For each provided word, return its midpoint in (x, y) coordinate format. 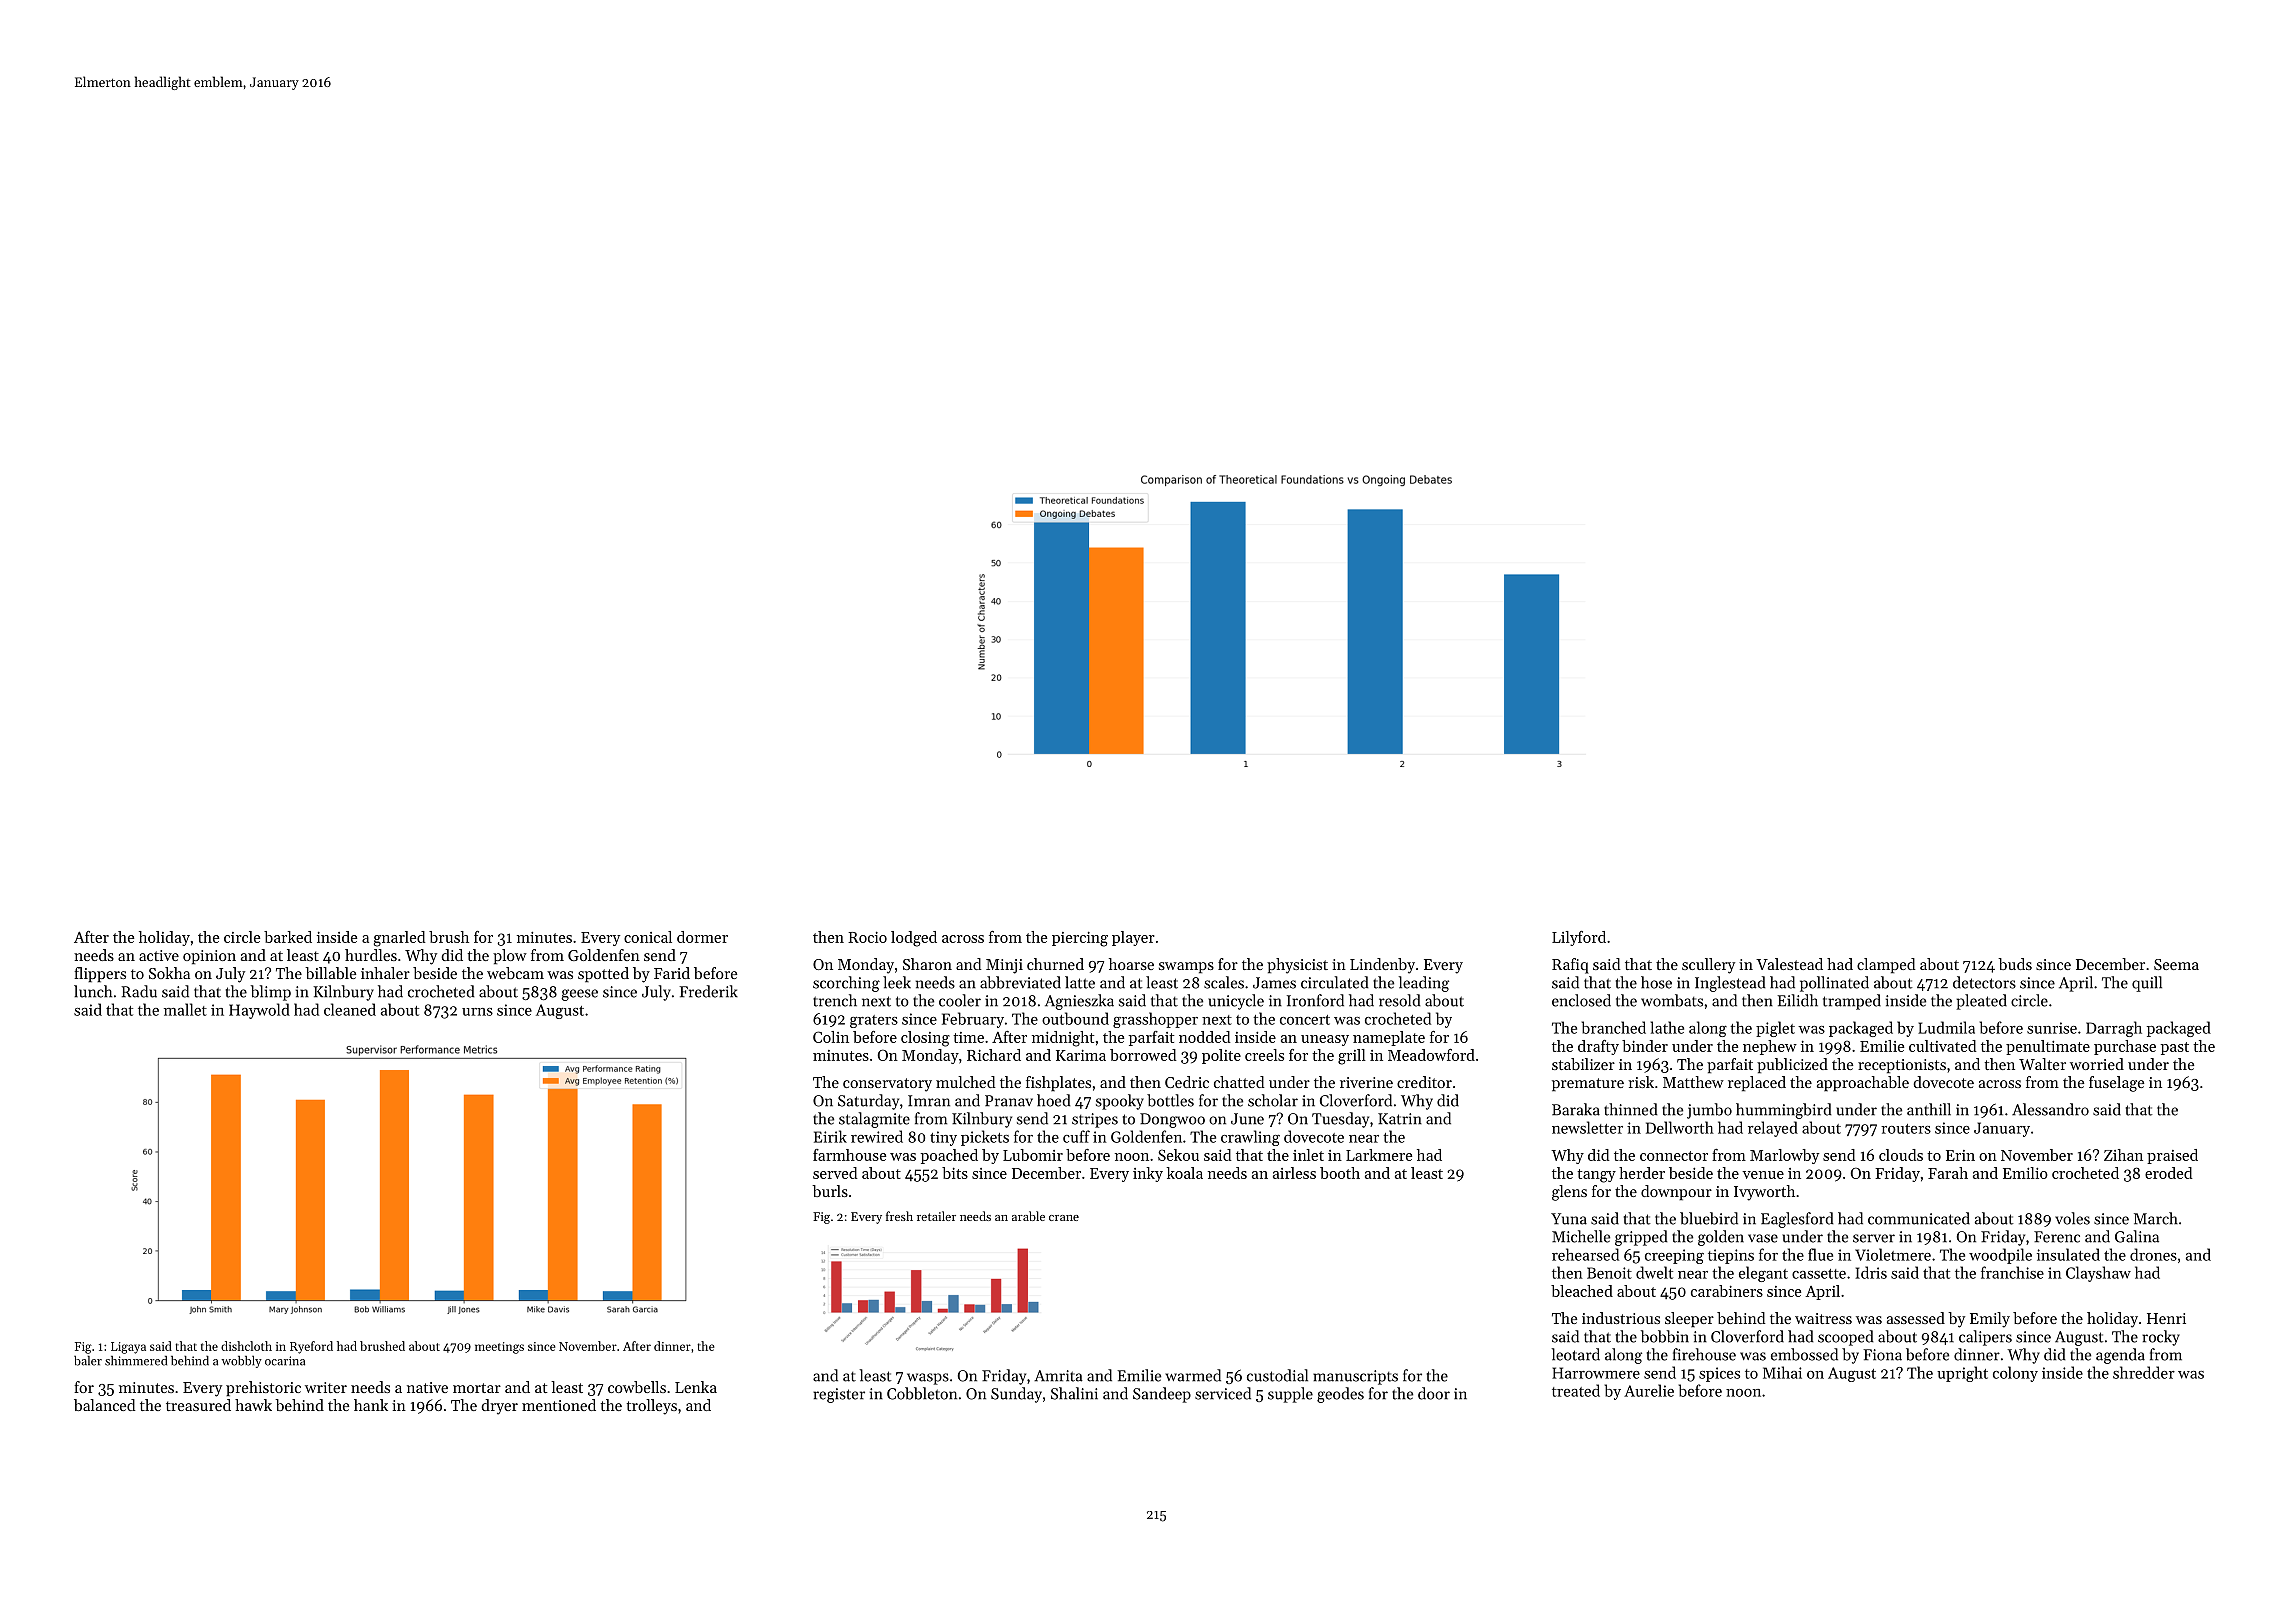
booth (1340, 1173)
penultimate (2048, 1047)
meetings (499, 1348)
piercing (1080, 939)
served (835, 1173)
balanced (104, 1405)
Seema (2176, 964)
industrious (1621, 1318)
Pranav (1009, 1101)
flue (1820, 1254)
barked (288, 937)
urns (477, 1012)
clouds (1901, 1155)
